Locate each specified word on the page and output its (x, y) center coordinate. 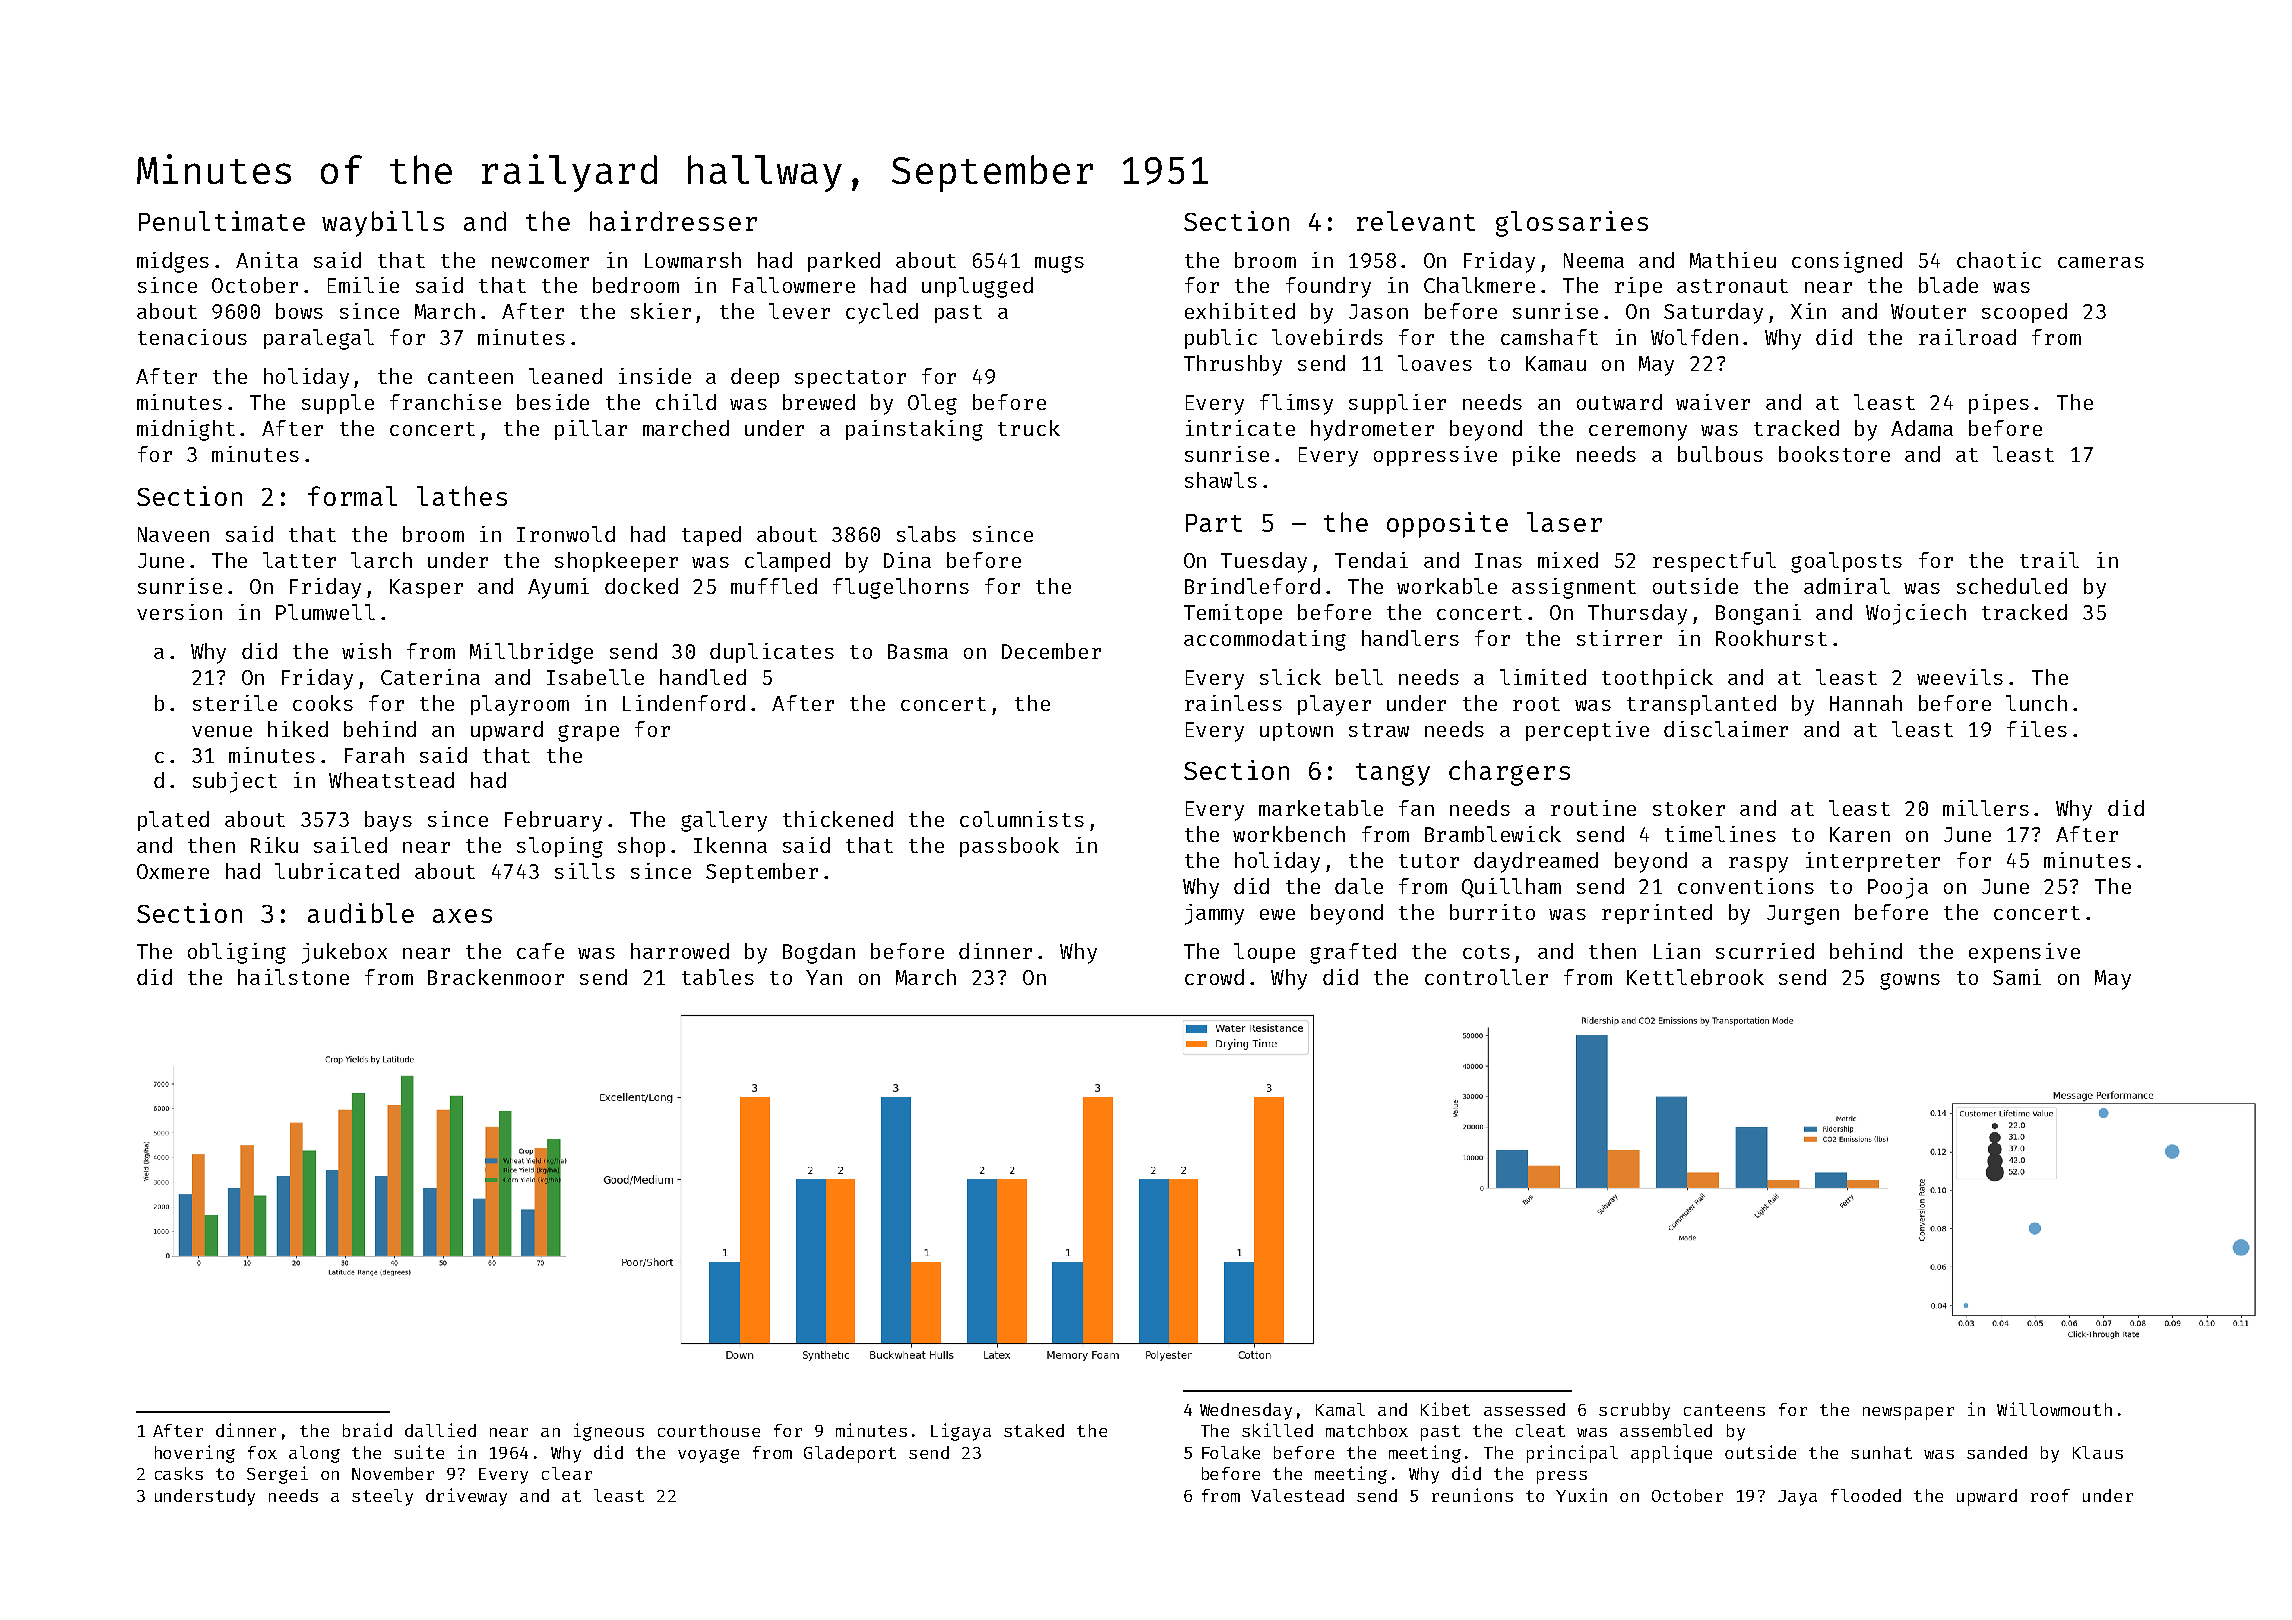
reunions (1472, 1495)
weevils (1960, 677)
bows (299, 311)
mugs (1059, 264)
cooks (323, 703)
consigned (1847, 262)
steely (382, 1497)
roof (2050, 1495)
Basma (918, 651)
